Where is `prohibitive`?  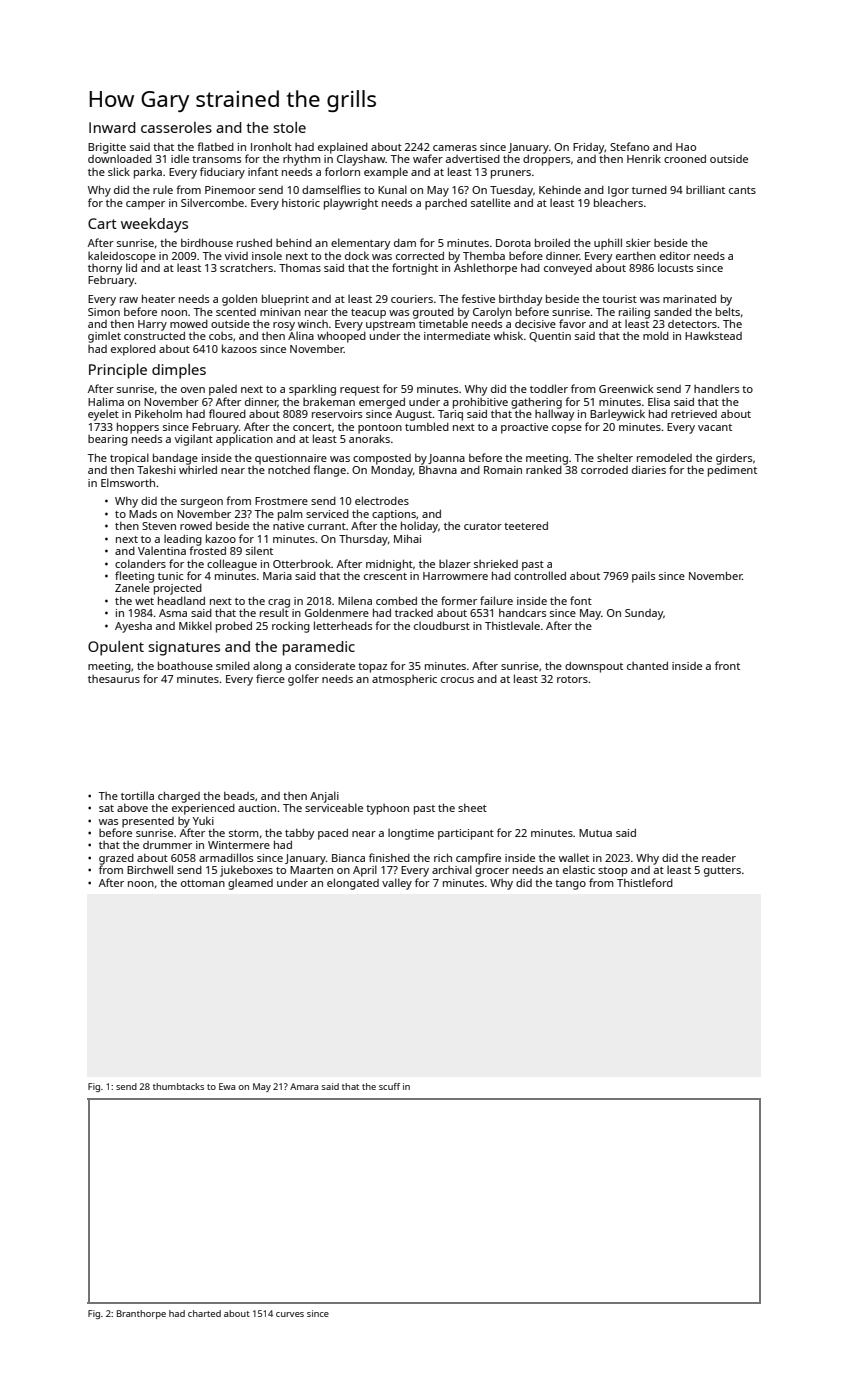
prohibitive is located at coordinates (480, 403).
